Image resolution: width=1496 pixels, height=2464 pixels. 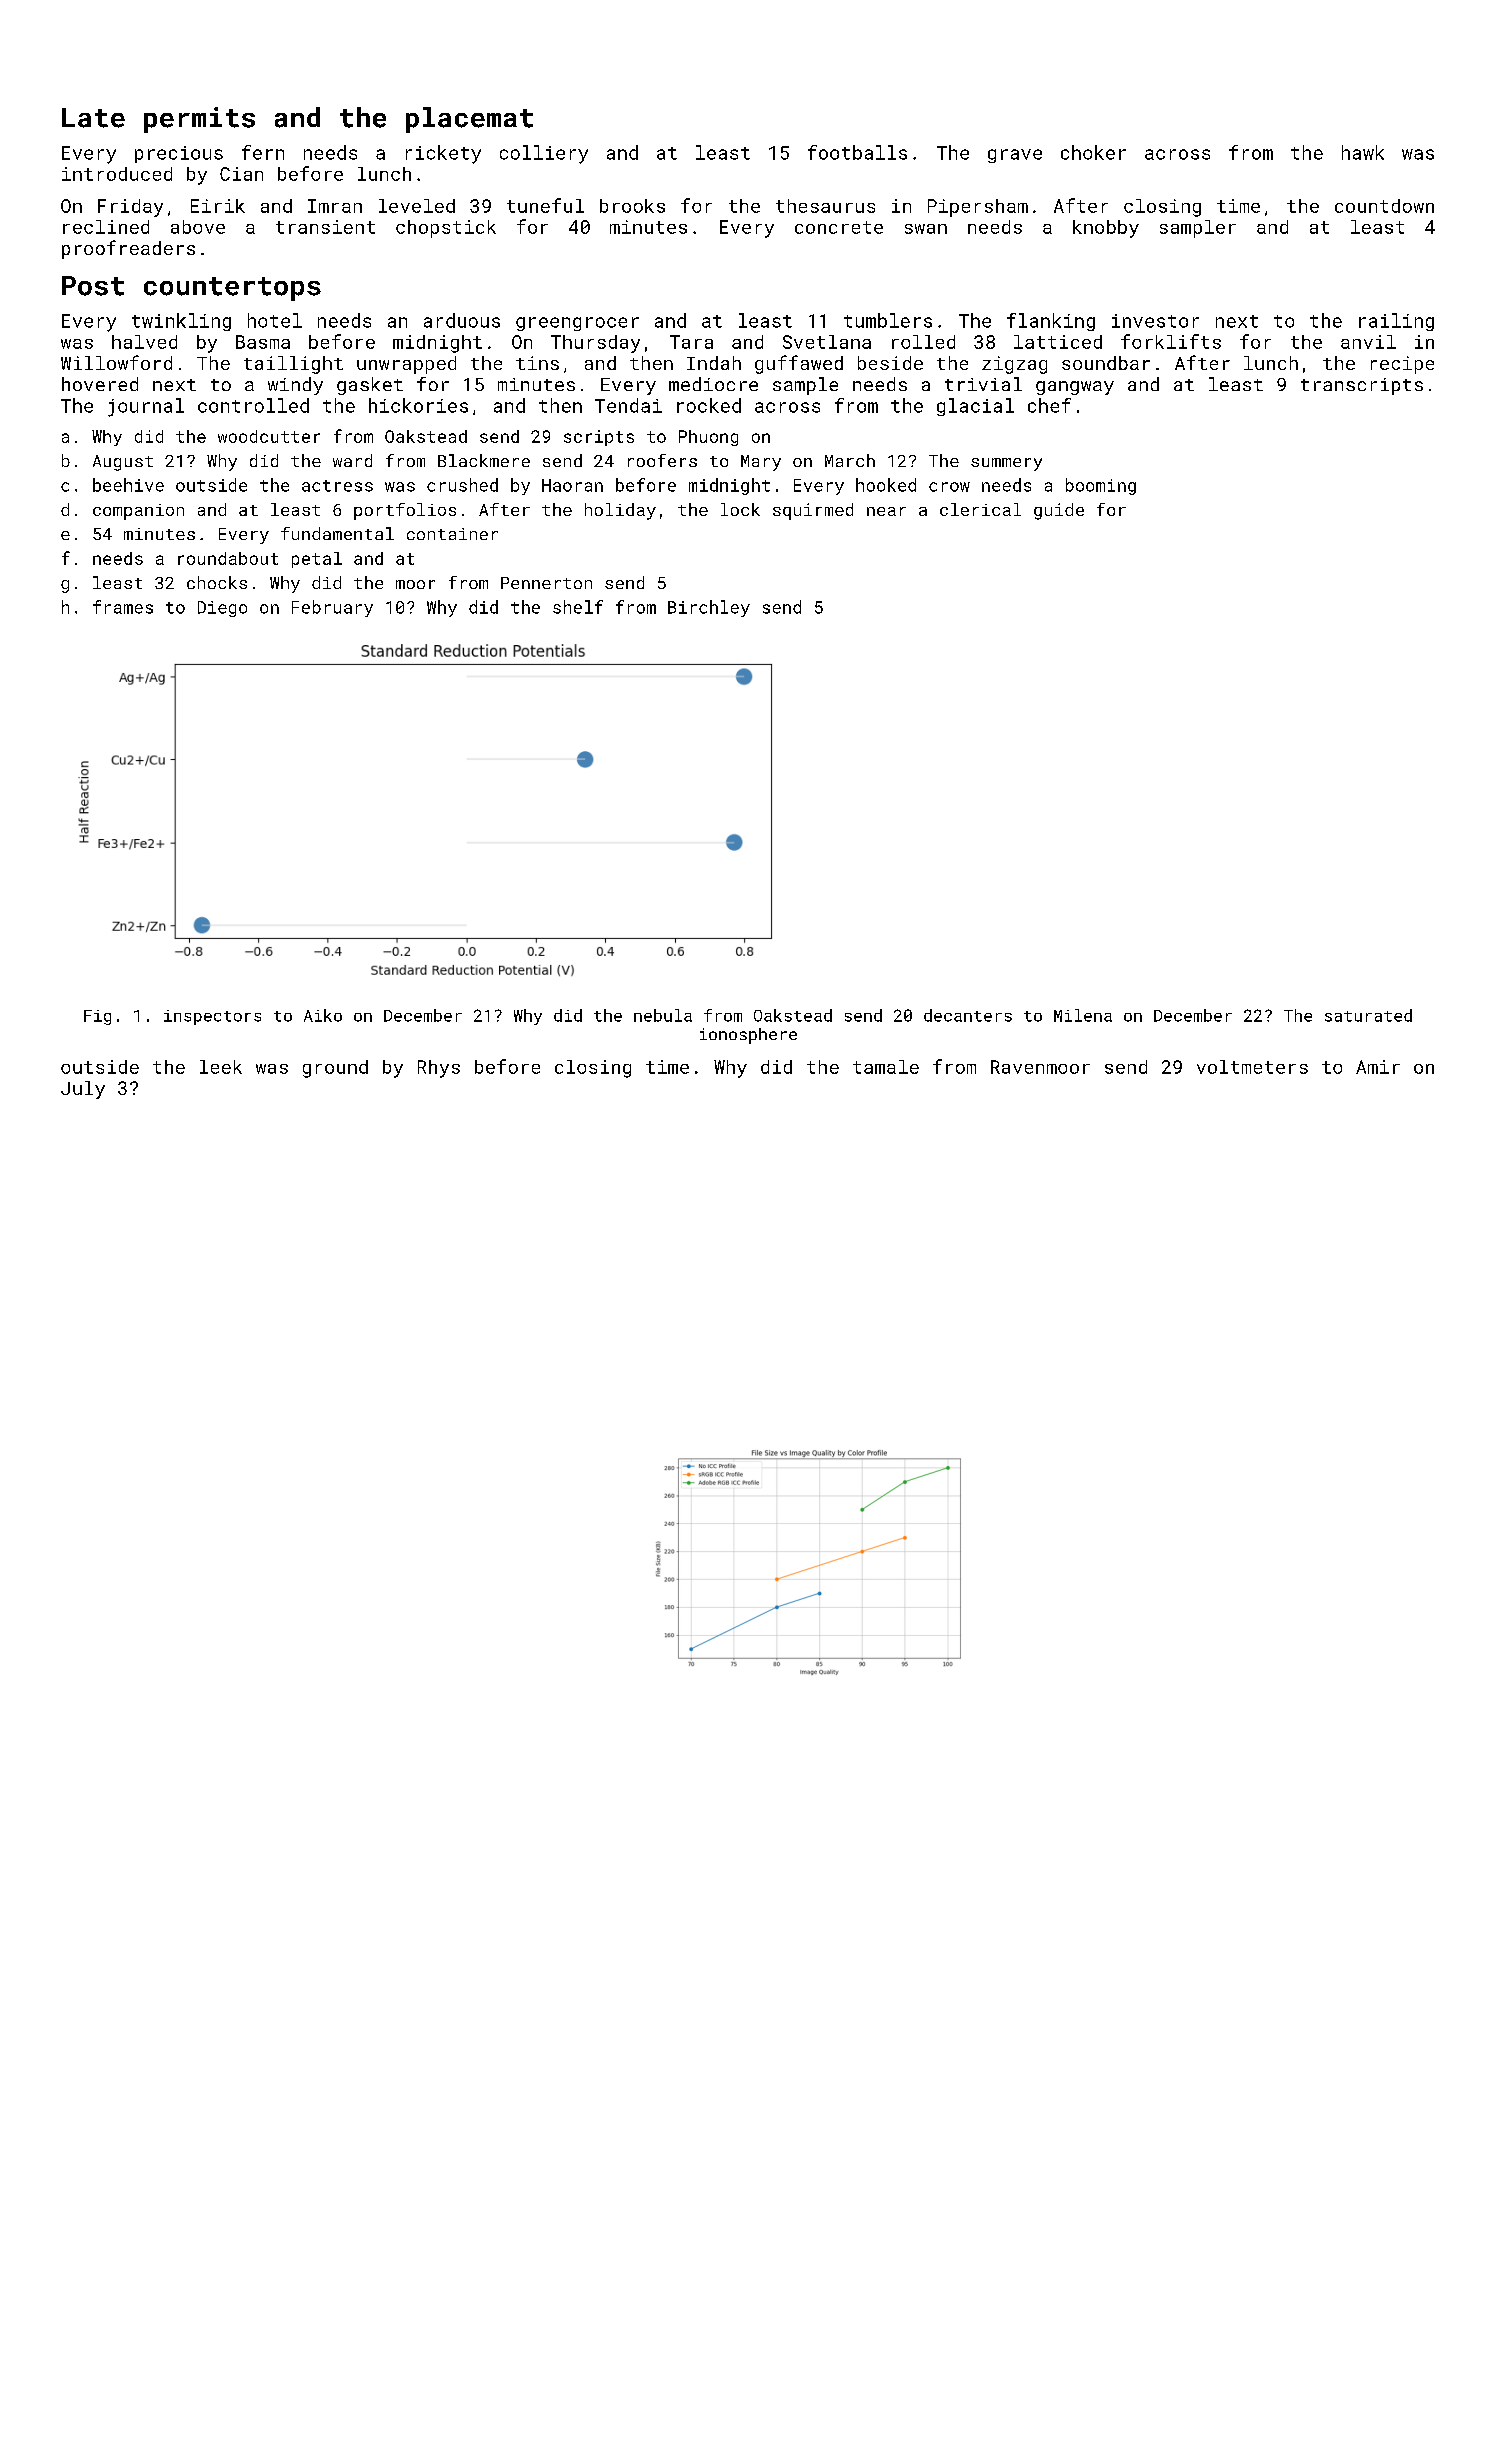 What do you see at coordinates (1083, 1015) in the document?
I see `Milena` at bounding box center [1083, 1015].
